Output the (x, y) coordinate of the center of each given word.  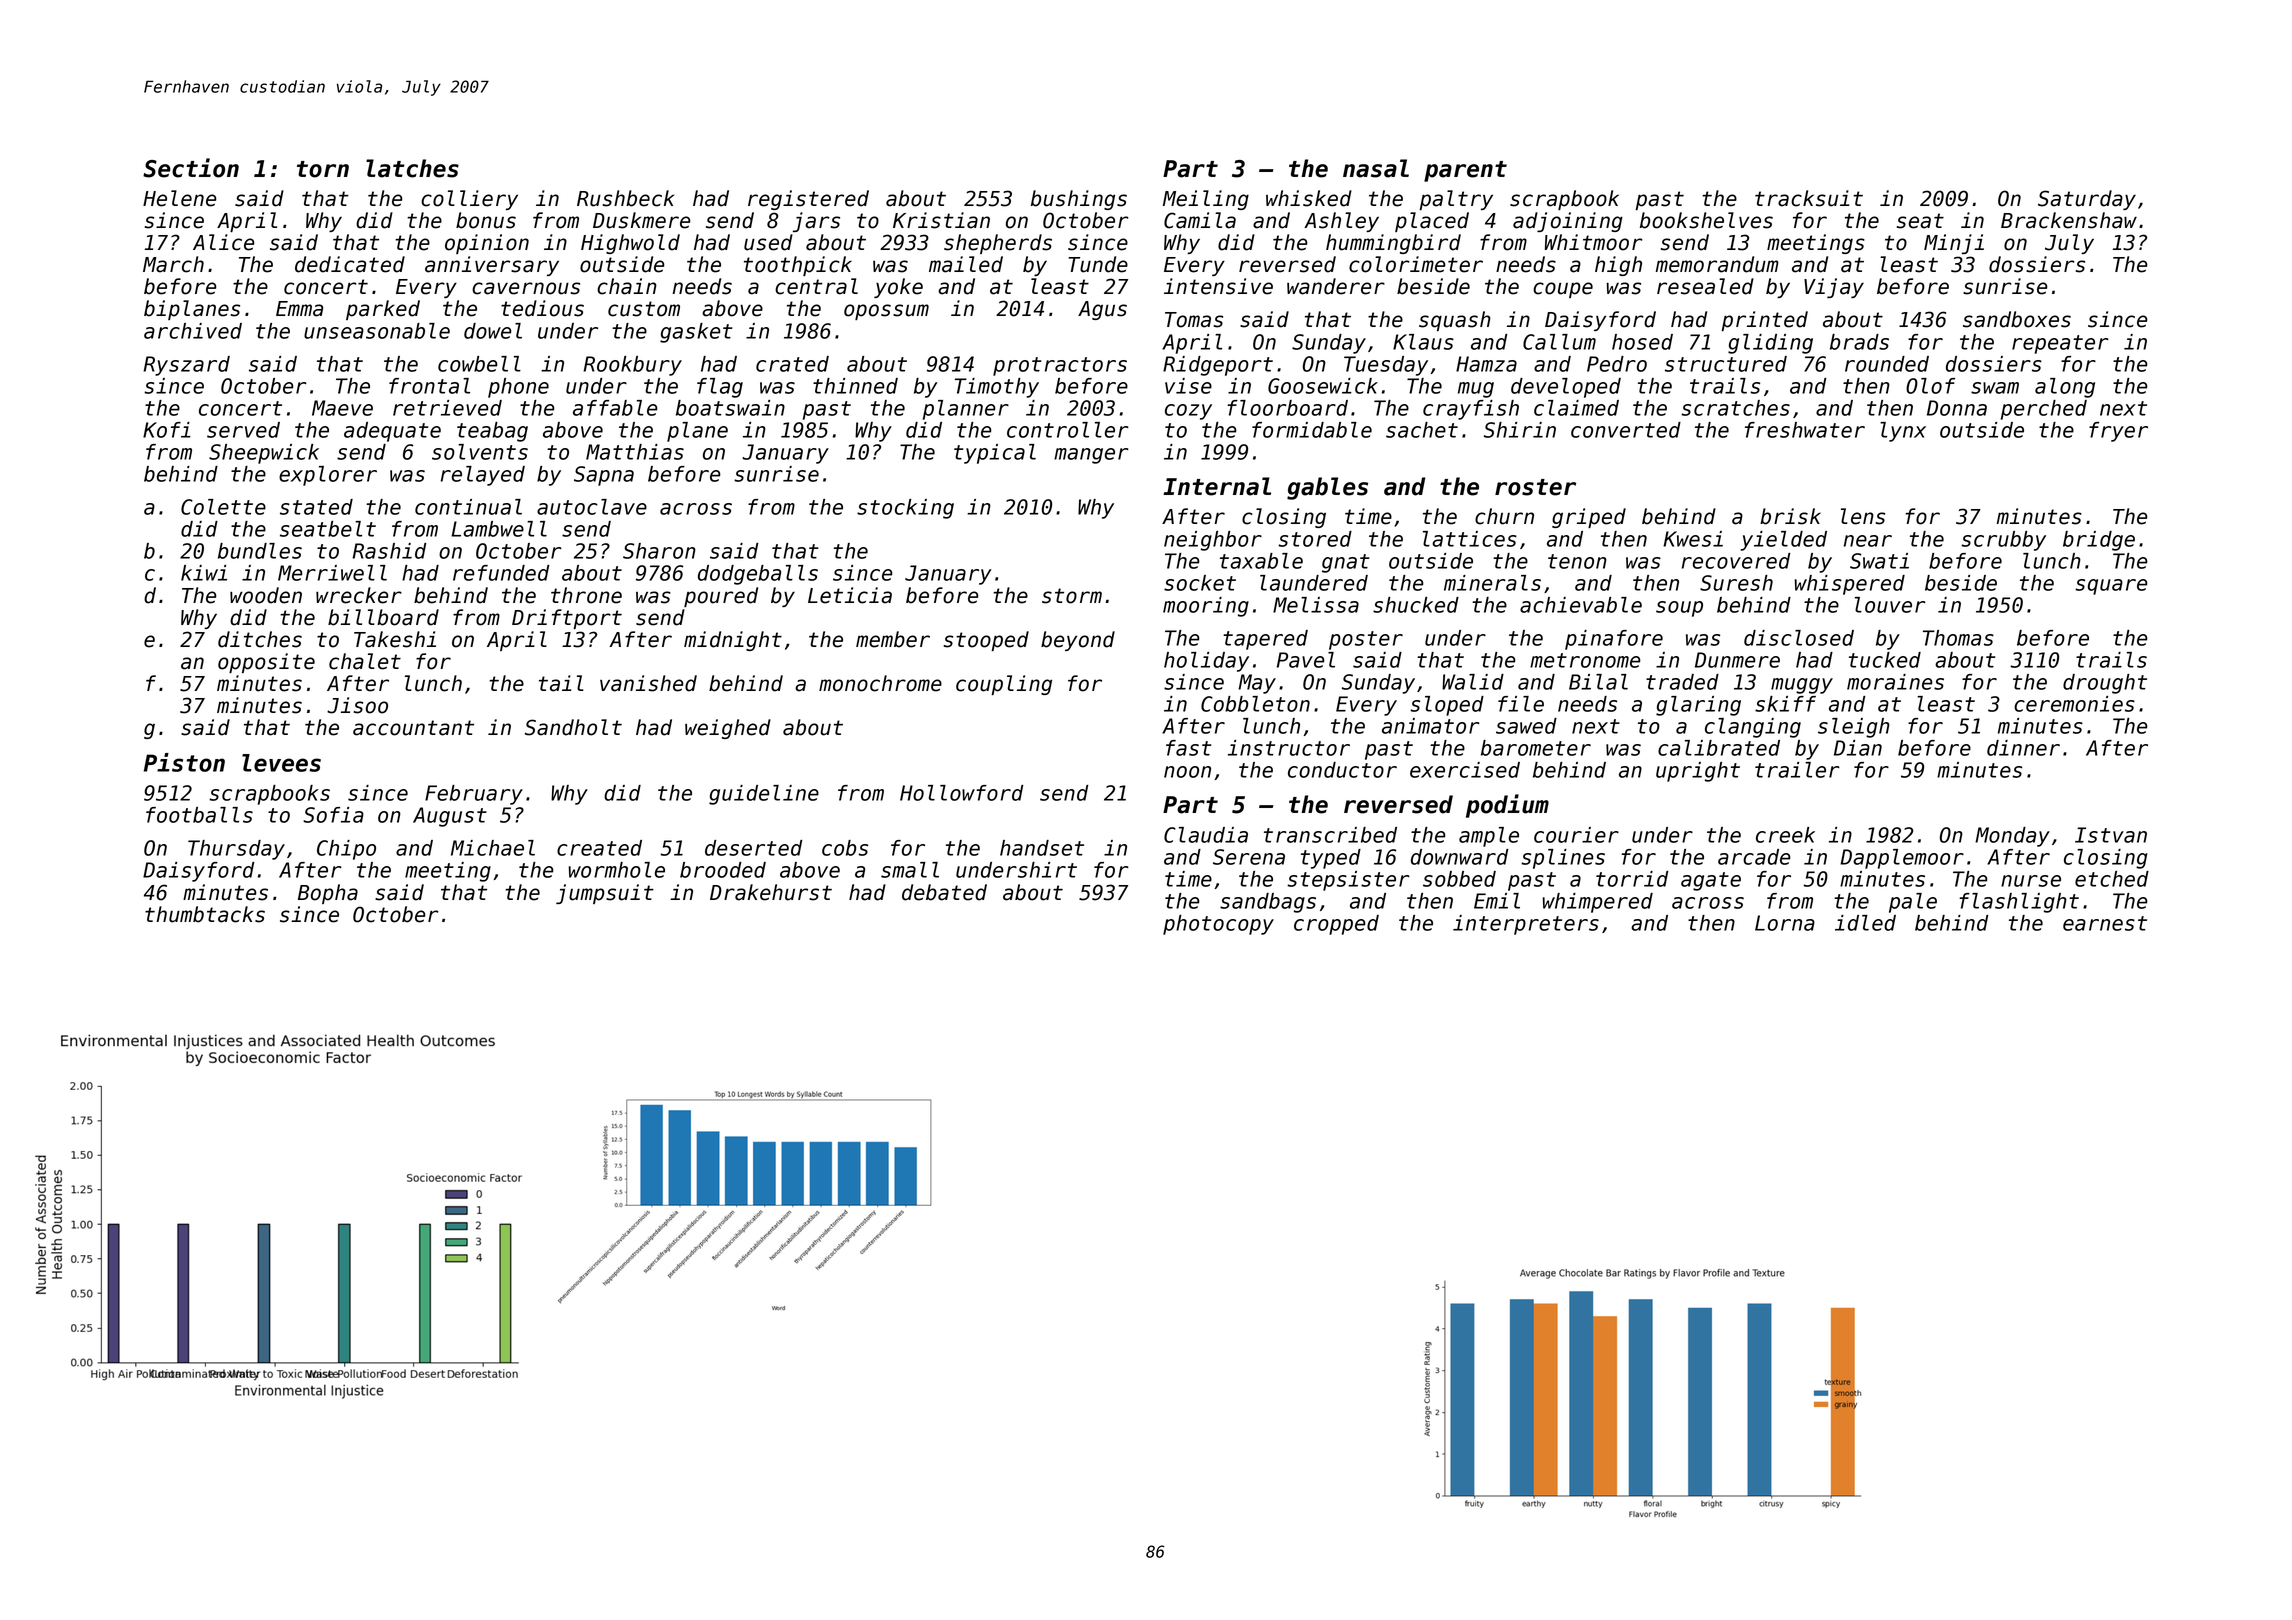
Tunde (1098, 264)
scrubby (2003, 541)
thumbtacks (205, 914)
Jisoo (357, 705)
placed (1432, 222)
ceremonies (2074, 704)
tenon (1577, 561)
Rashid (389, 551)
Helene (180, 198)
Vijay (1834, 288)
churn (1504, 516)
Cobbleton (1255, 704)
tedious (542, 308)
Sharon (659, 551)
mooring (1206, 607)
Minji (1954, 244)
